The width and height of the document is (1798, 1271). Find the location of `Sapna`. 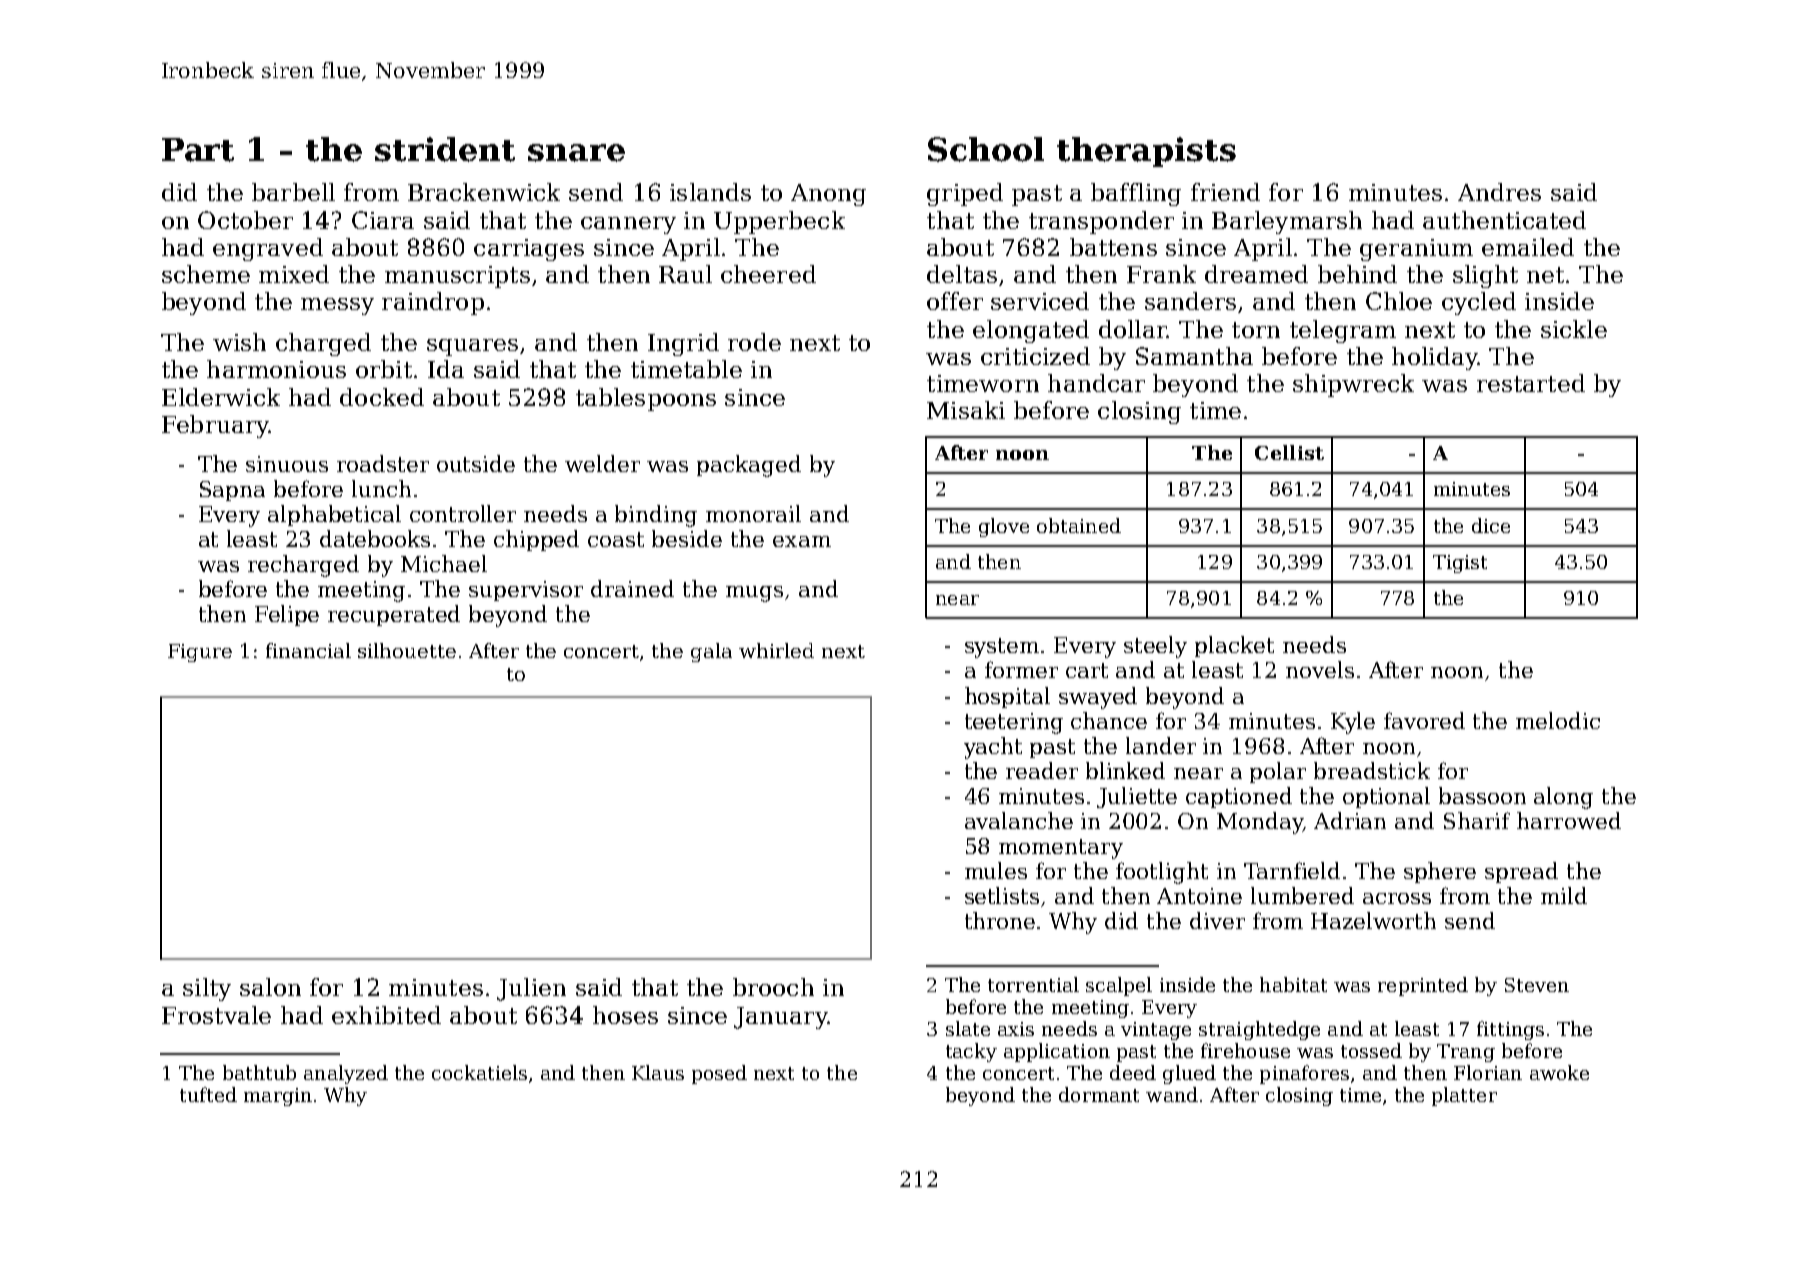

Sapna is located at coordinates (232, 491).
